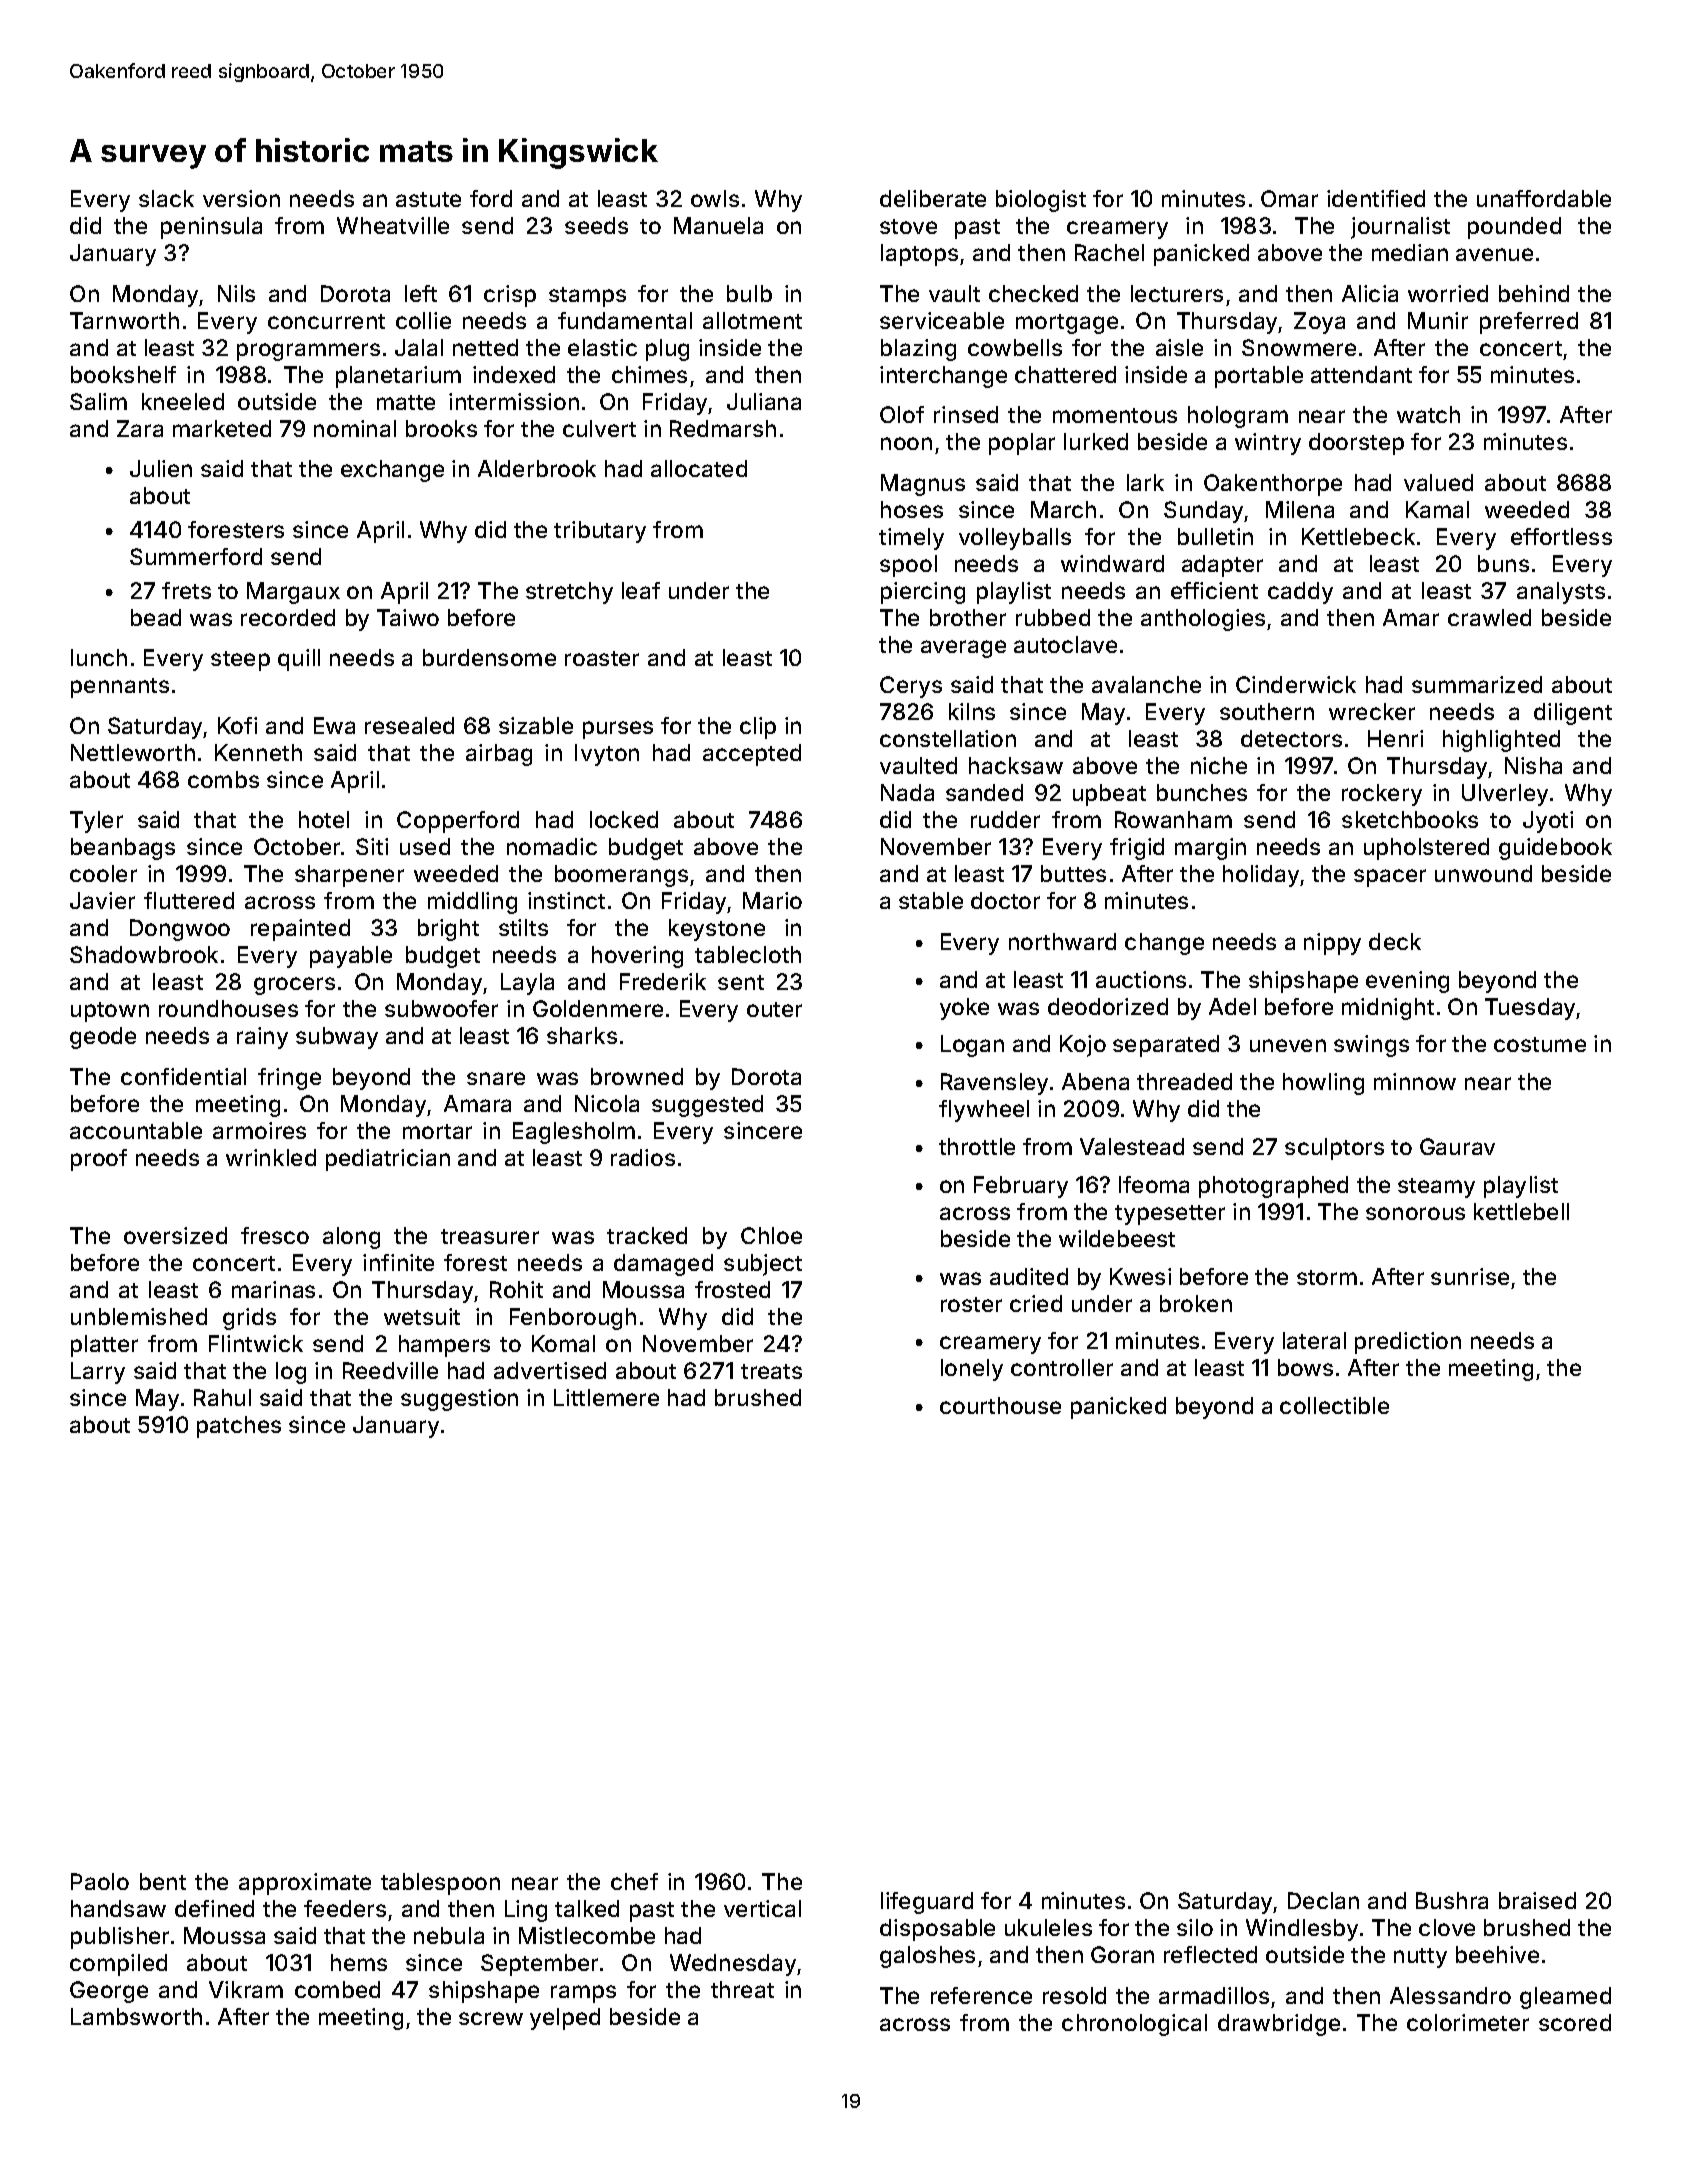 The height and width of the screenshot is (2178, 1683). What do you see at coordinates (602, 658) in the screenshot?
I see `roaster` at bounding box center [602, 658].
